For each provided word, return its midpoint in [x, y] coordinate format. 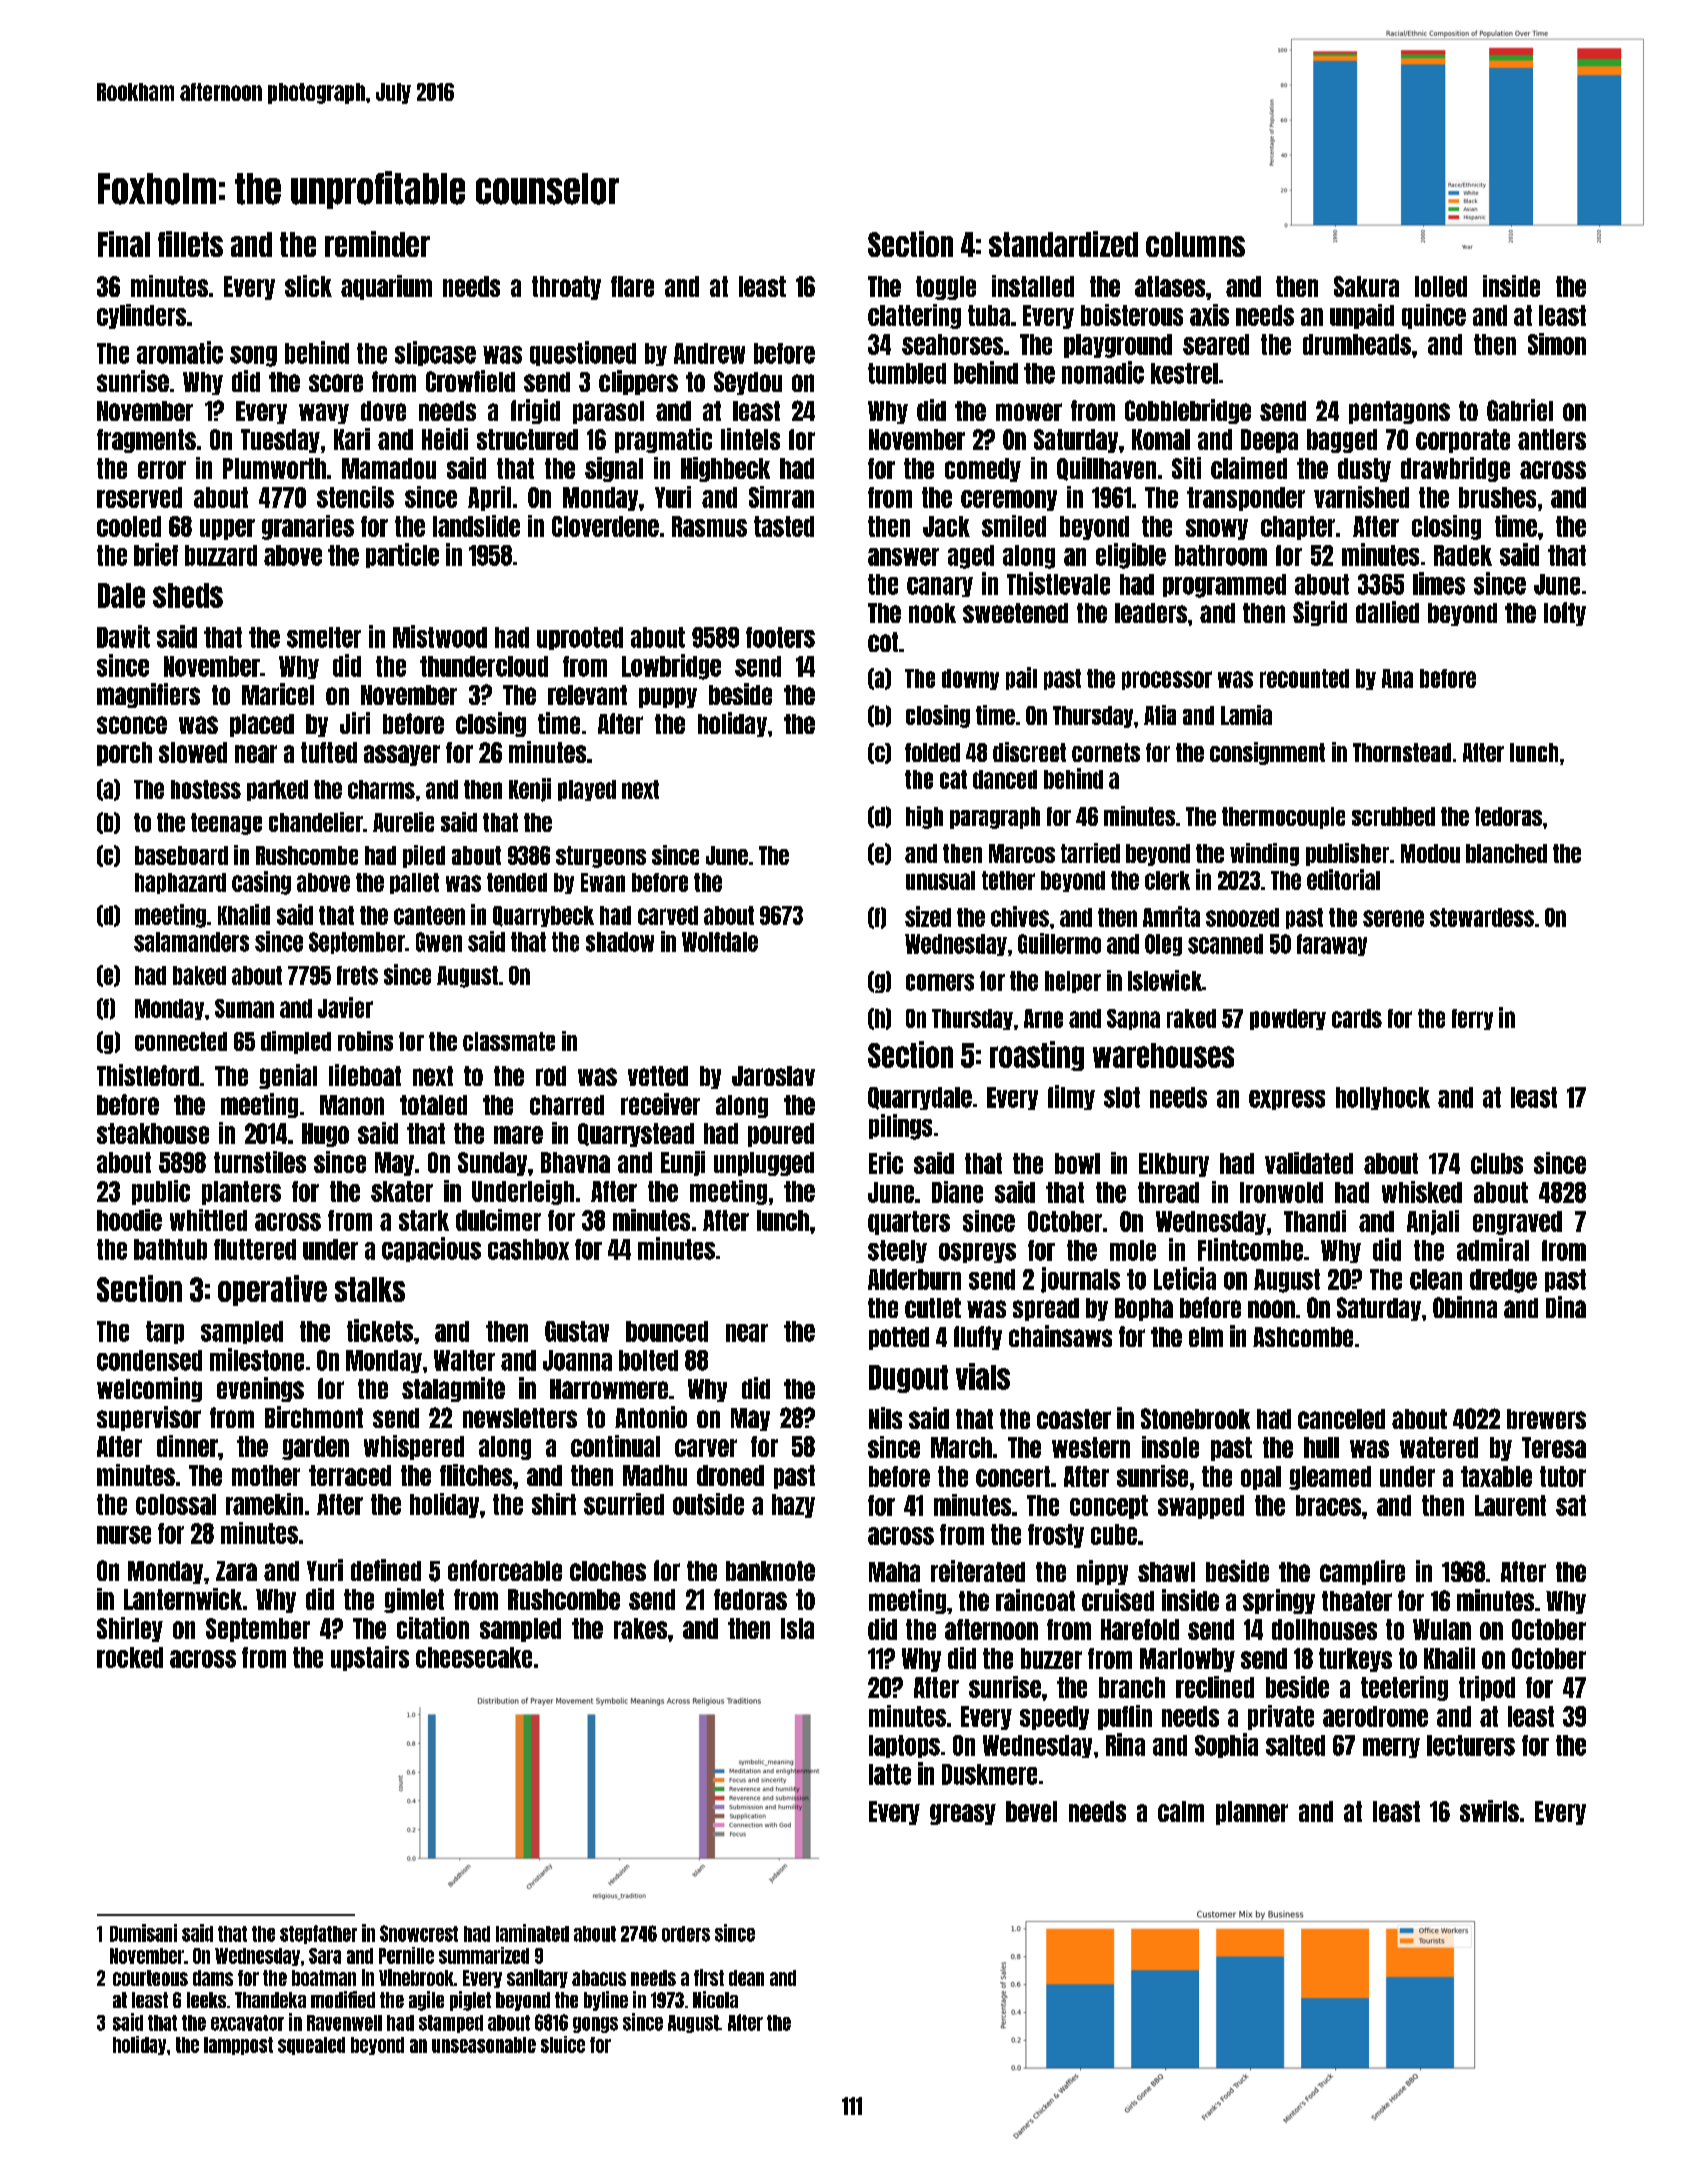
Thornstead [1402, 752]
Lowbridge [671, 667]
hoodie [129, 1220]
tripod [1487, 1688]
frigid [535, 411]
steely [897, 1251]
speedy [1054, 1718]
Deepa [1269, 441]
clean [1436, 1279]
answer [903, 557]
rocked [130, 1657]
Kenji [530, 790]
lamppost [238, 2046]
